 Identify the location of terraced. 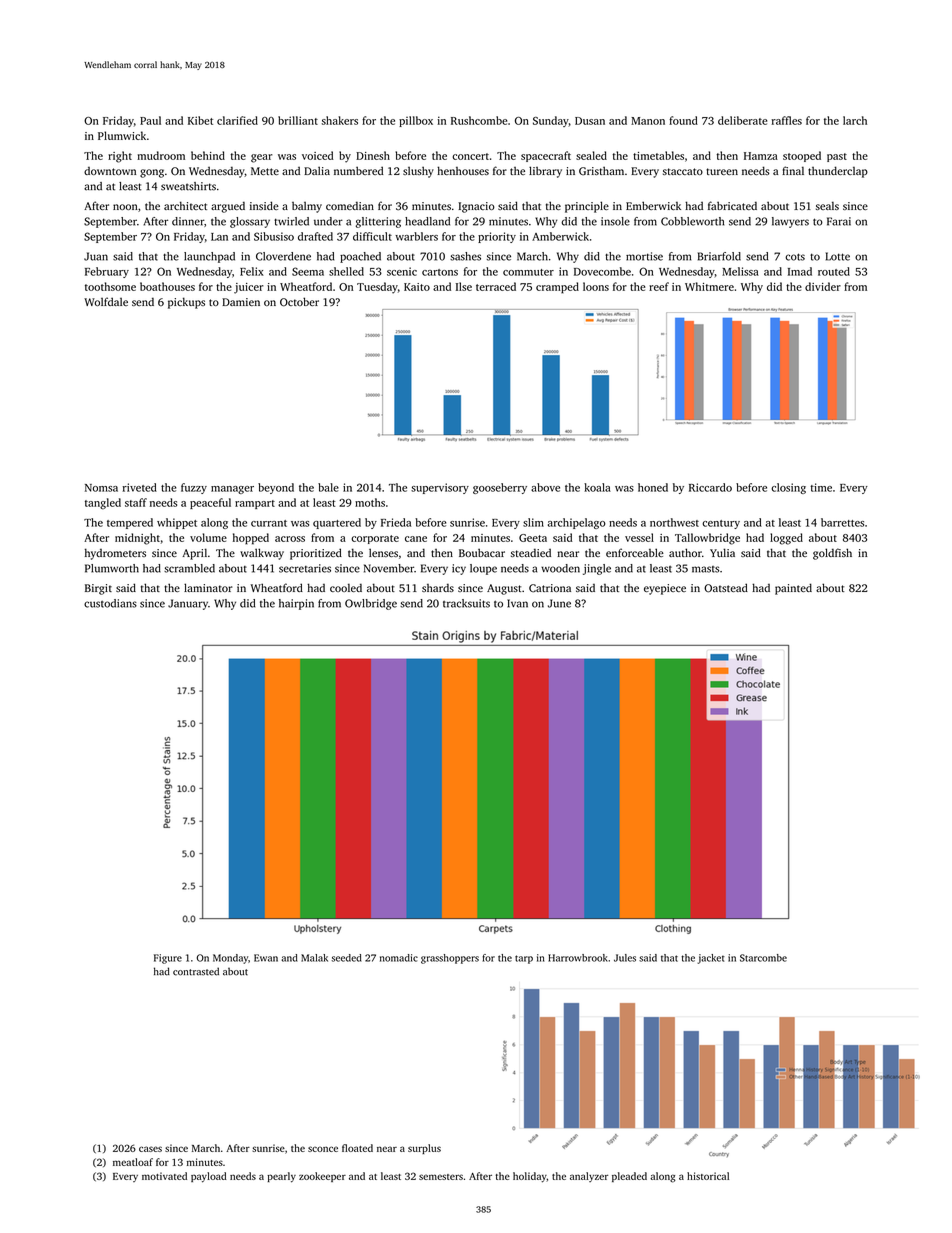
(496, 286).
